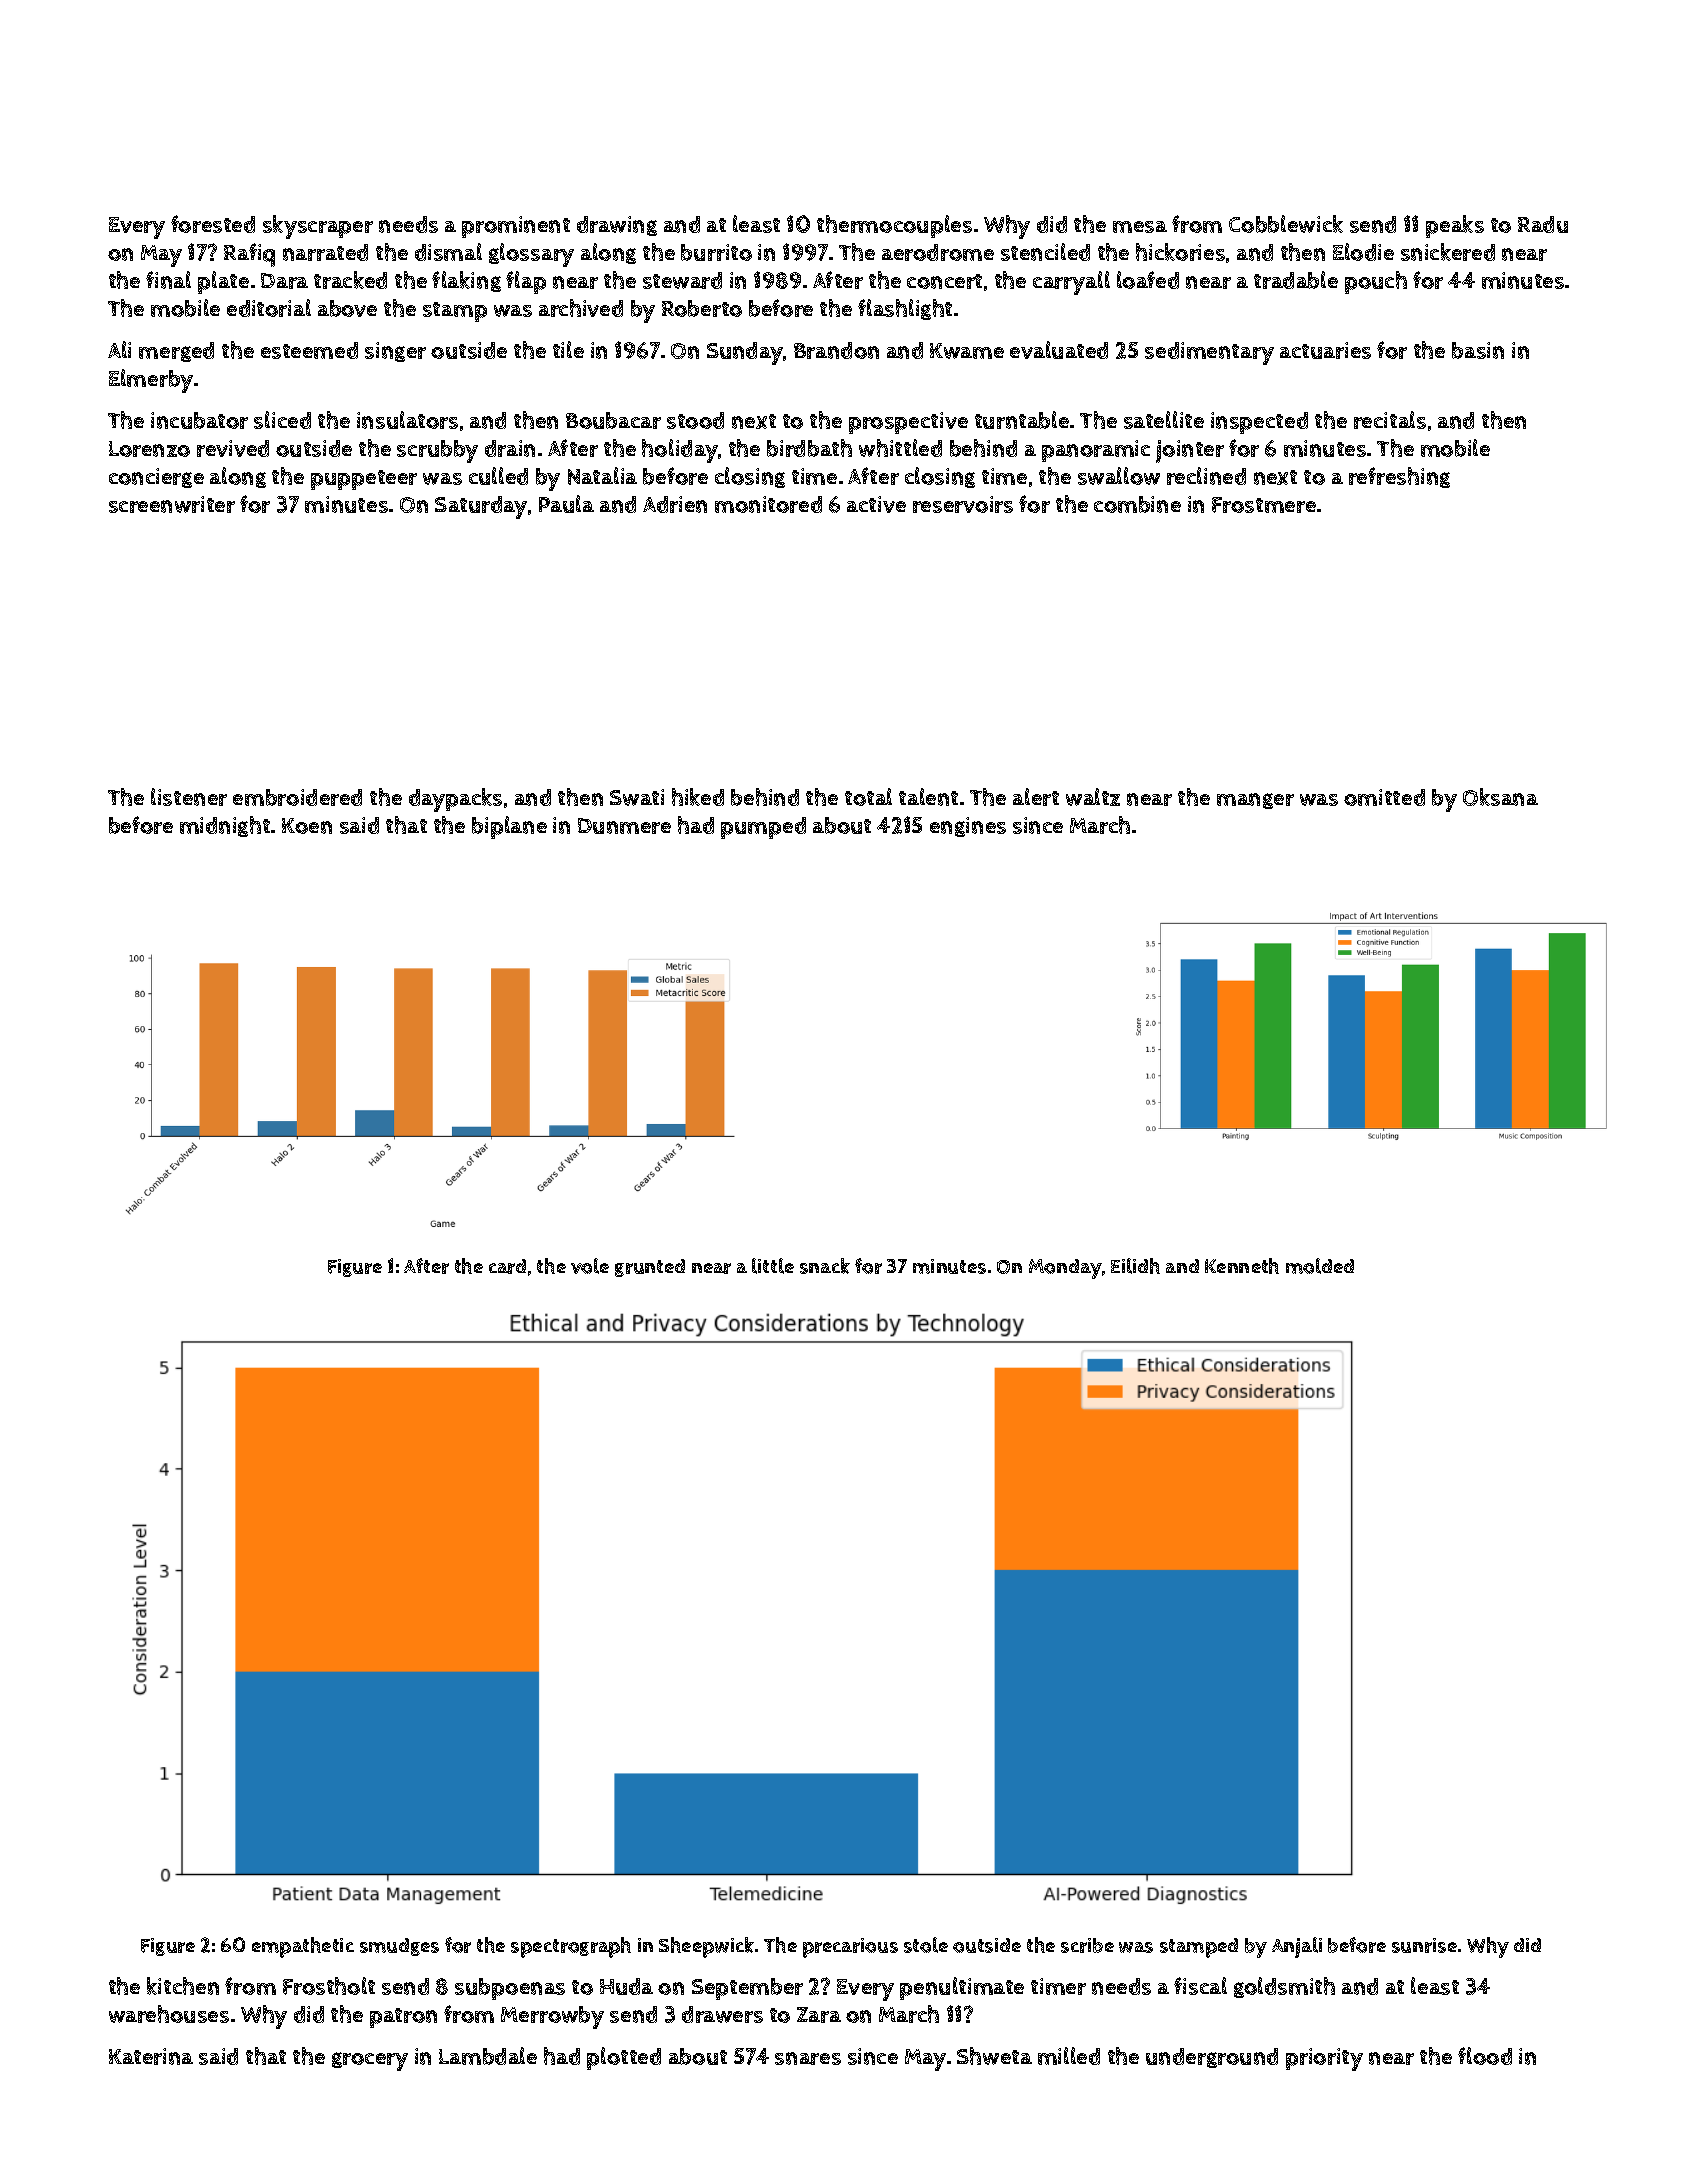 Image resolution: width=1683 pixels, height=2178 pixels. Describe the element at coordinates (225, 826) in the page. I see `midnight` at that location.
